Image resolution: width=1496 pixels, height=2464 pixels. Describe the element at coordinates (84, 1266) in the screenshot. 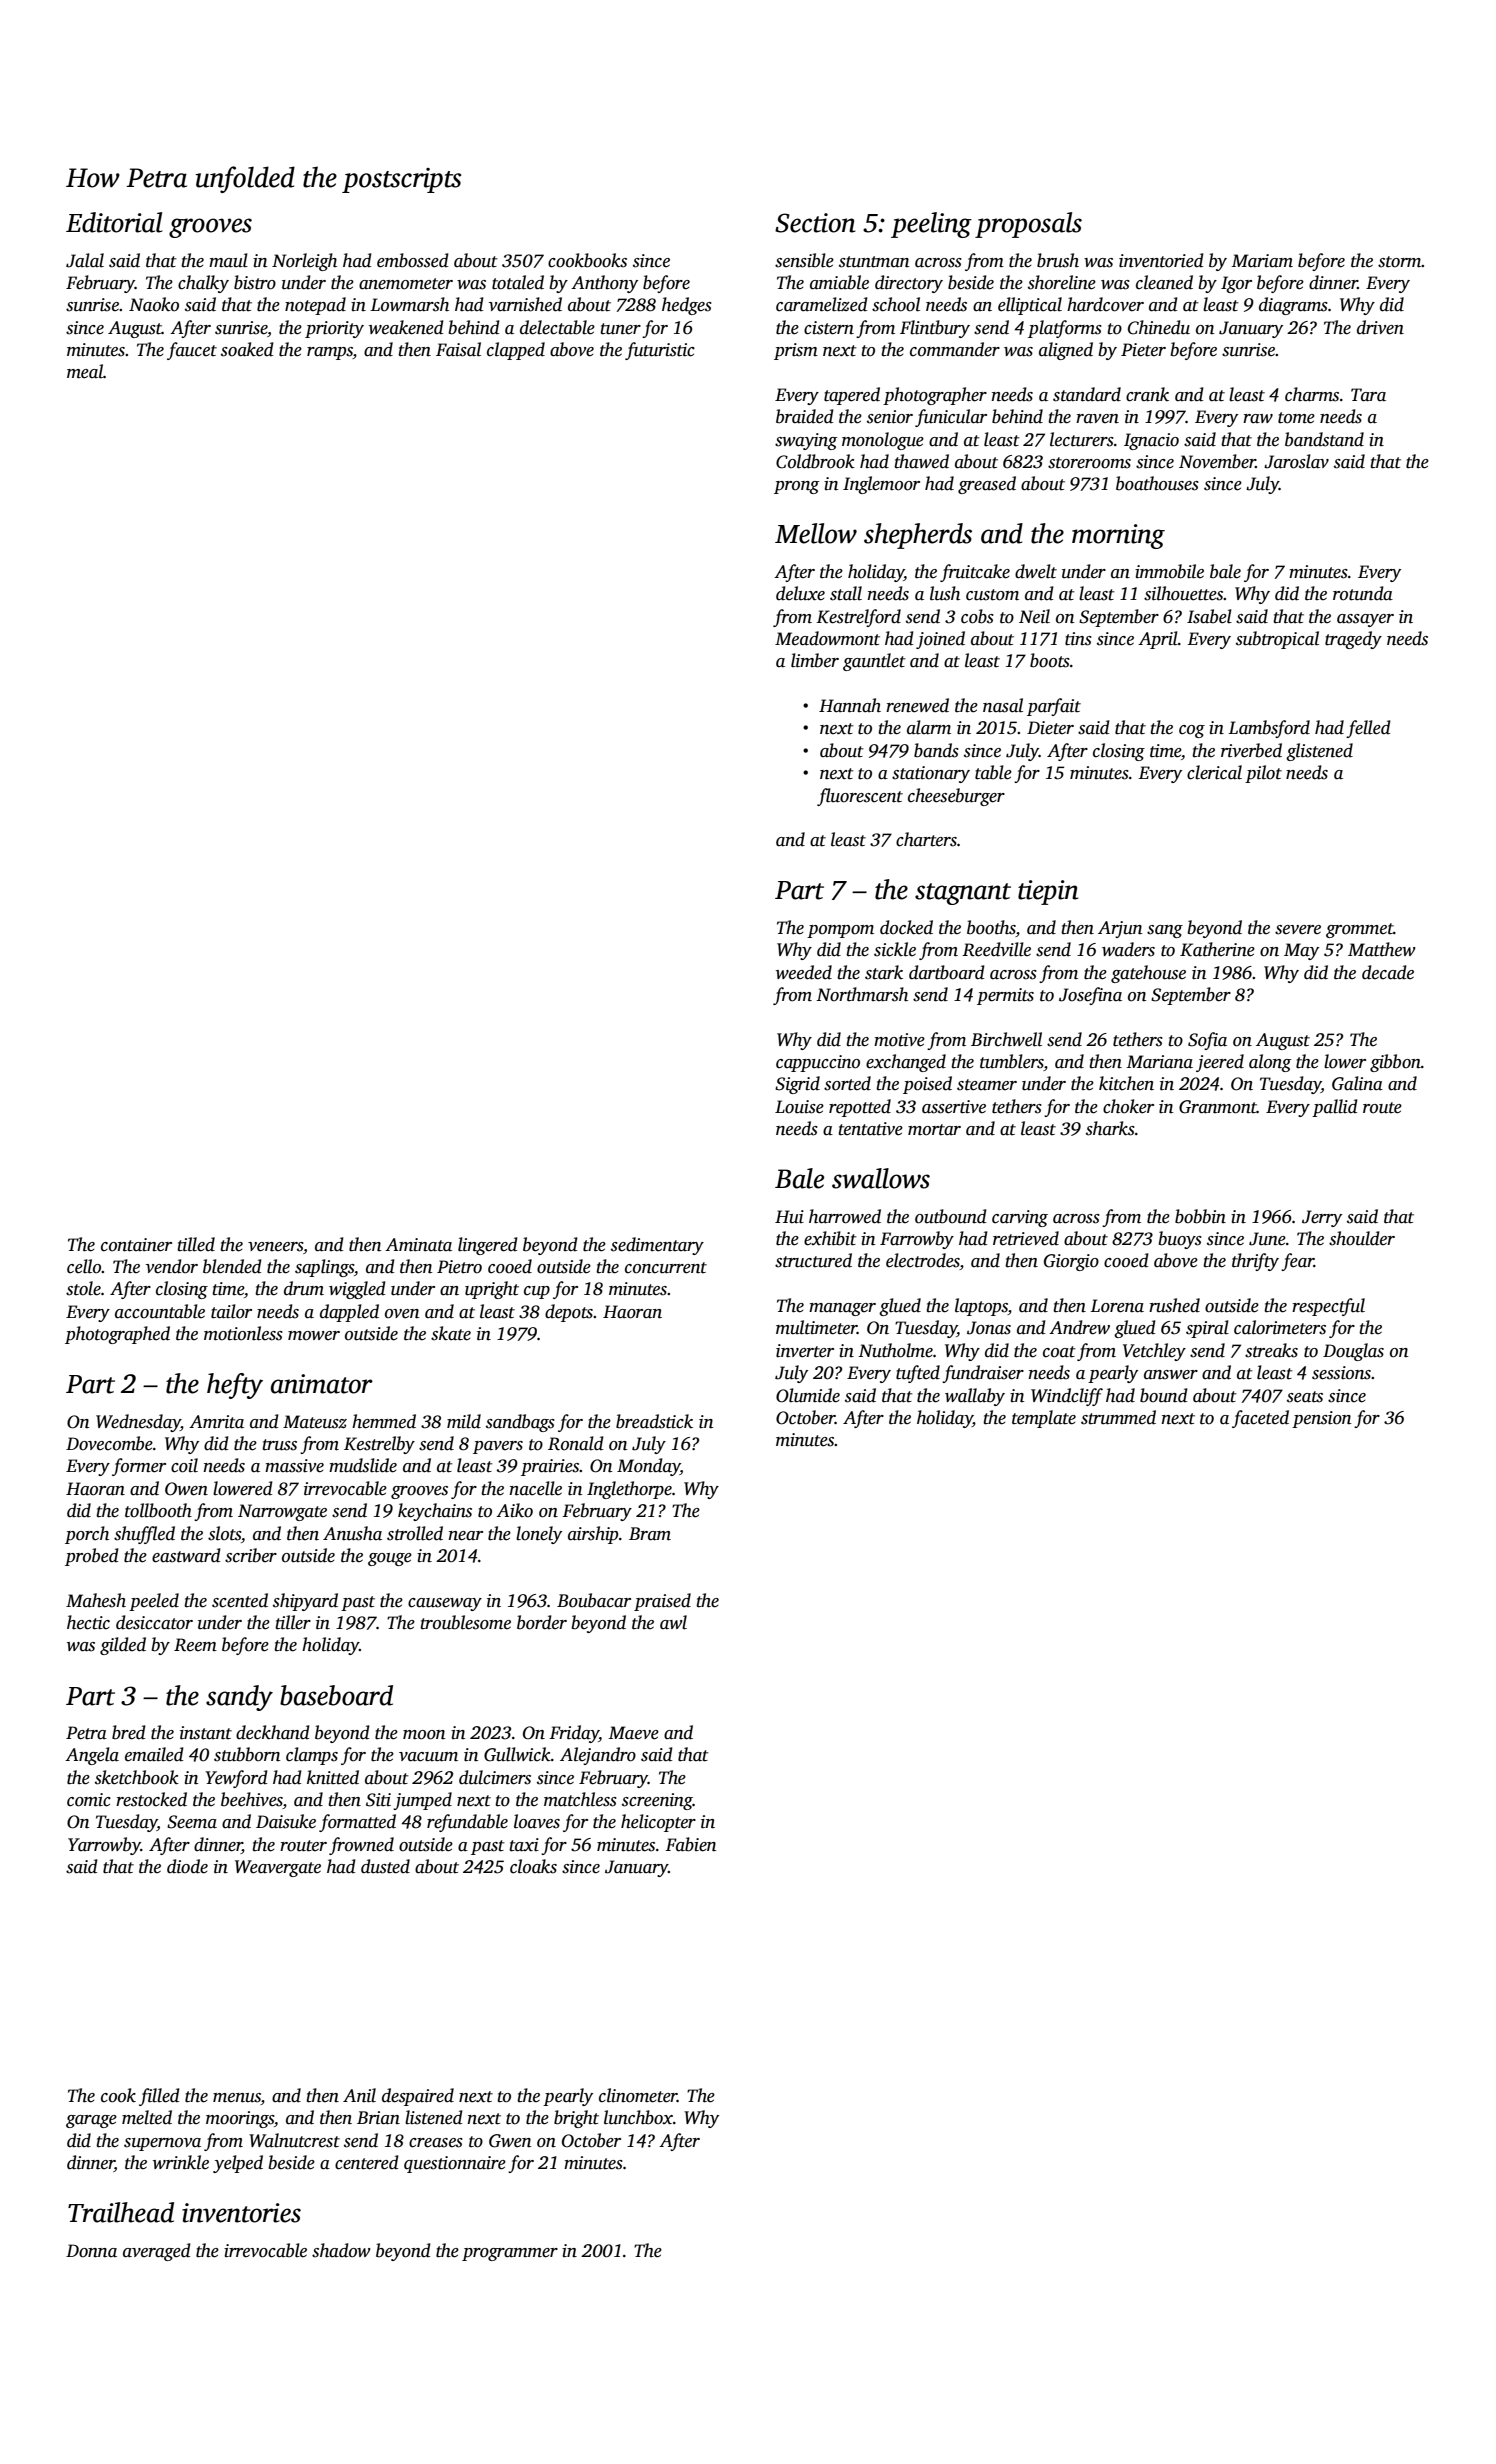

I see `cello` at that location.
